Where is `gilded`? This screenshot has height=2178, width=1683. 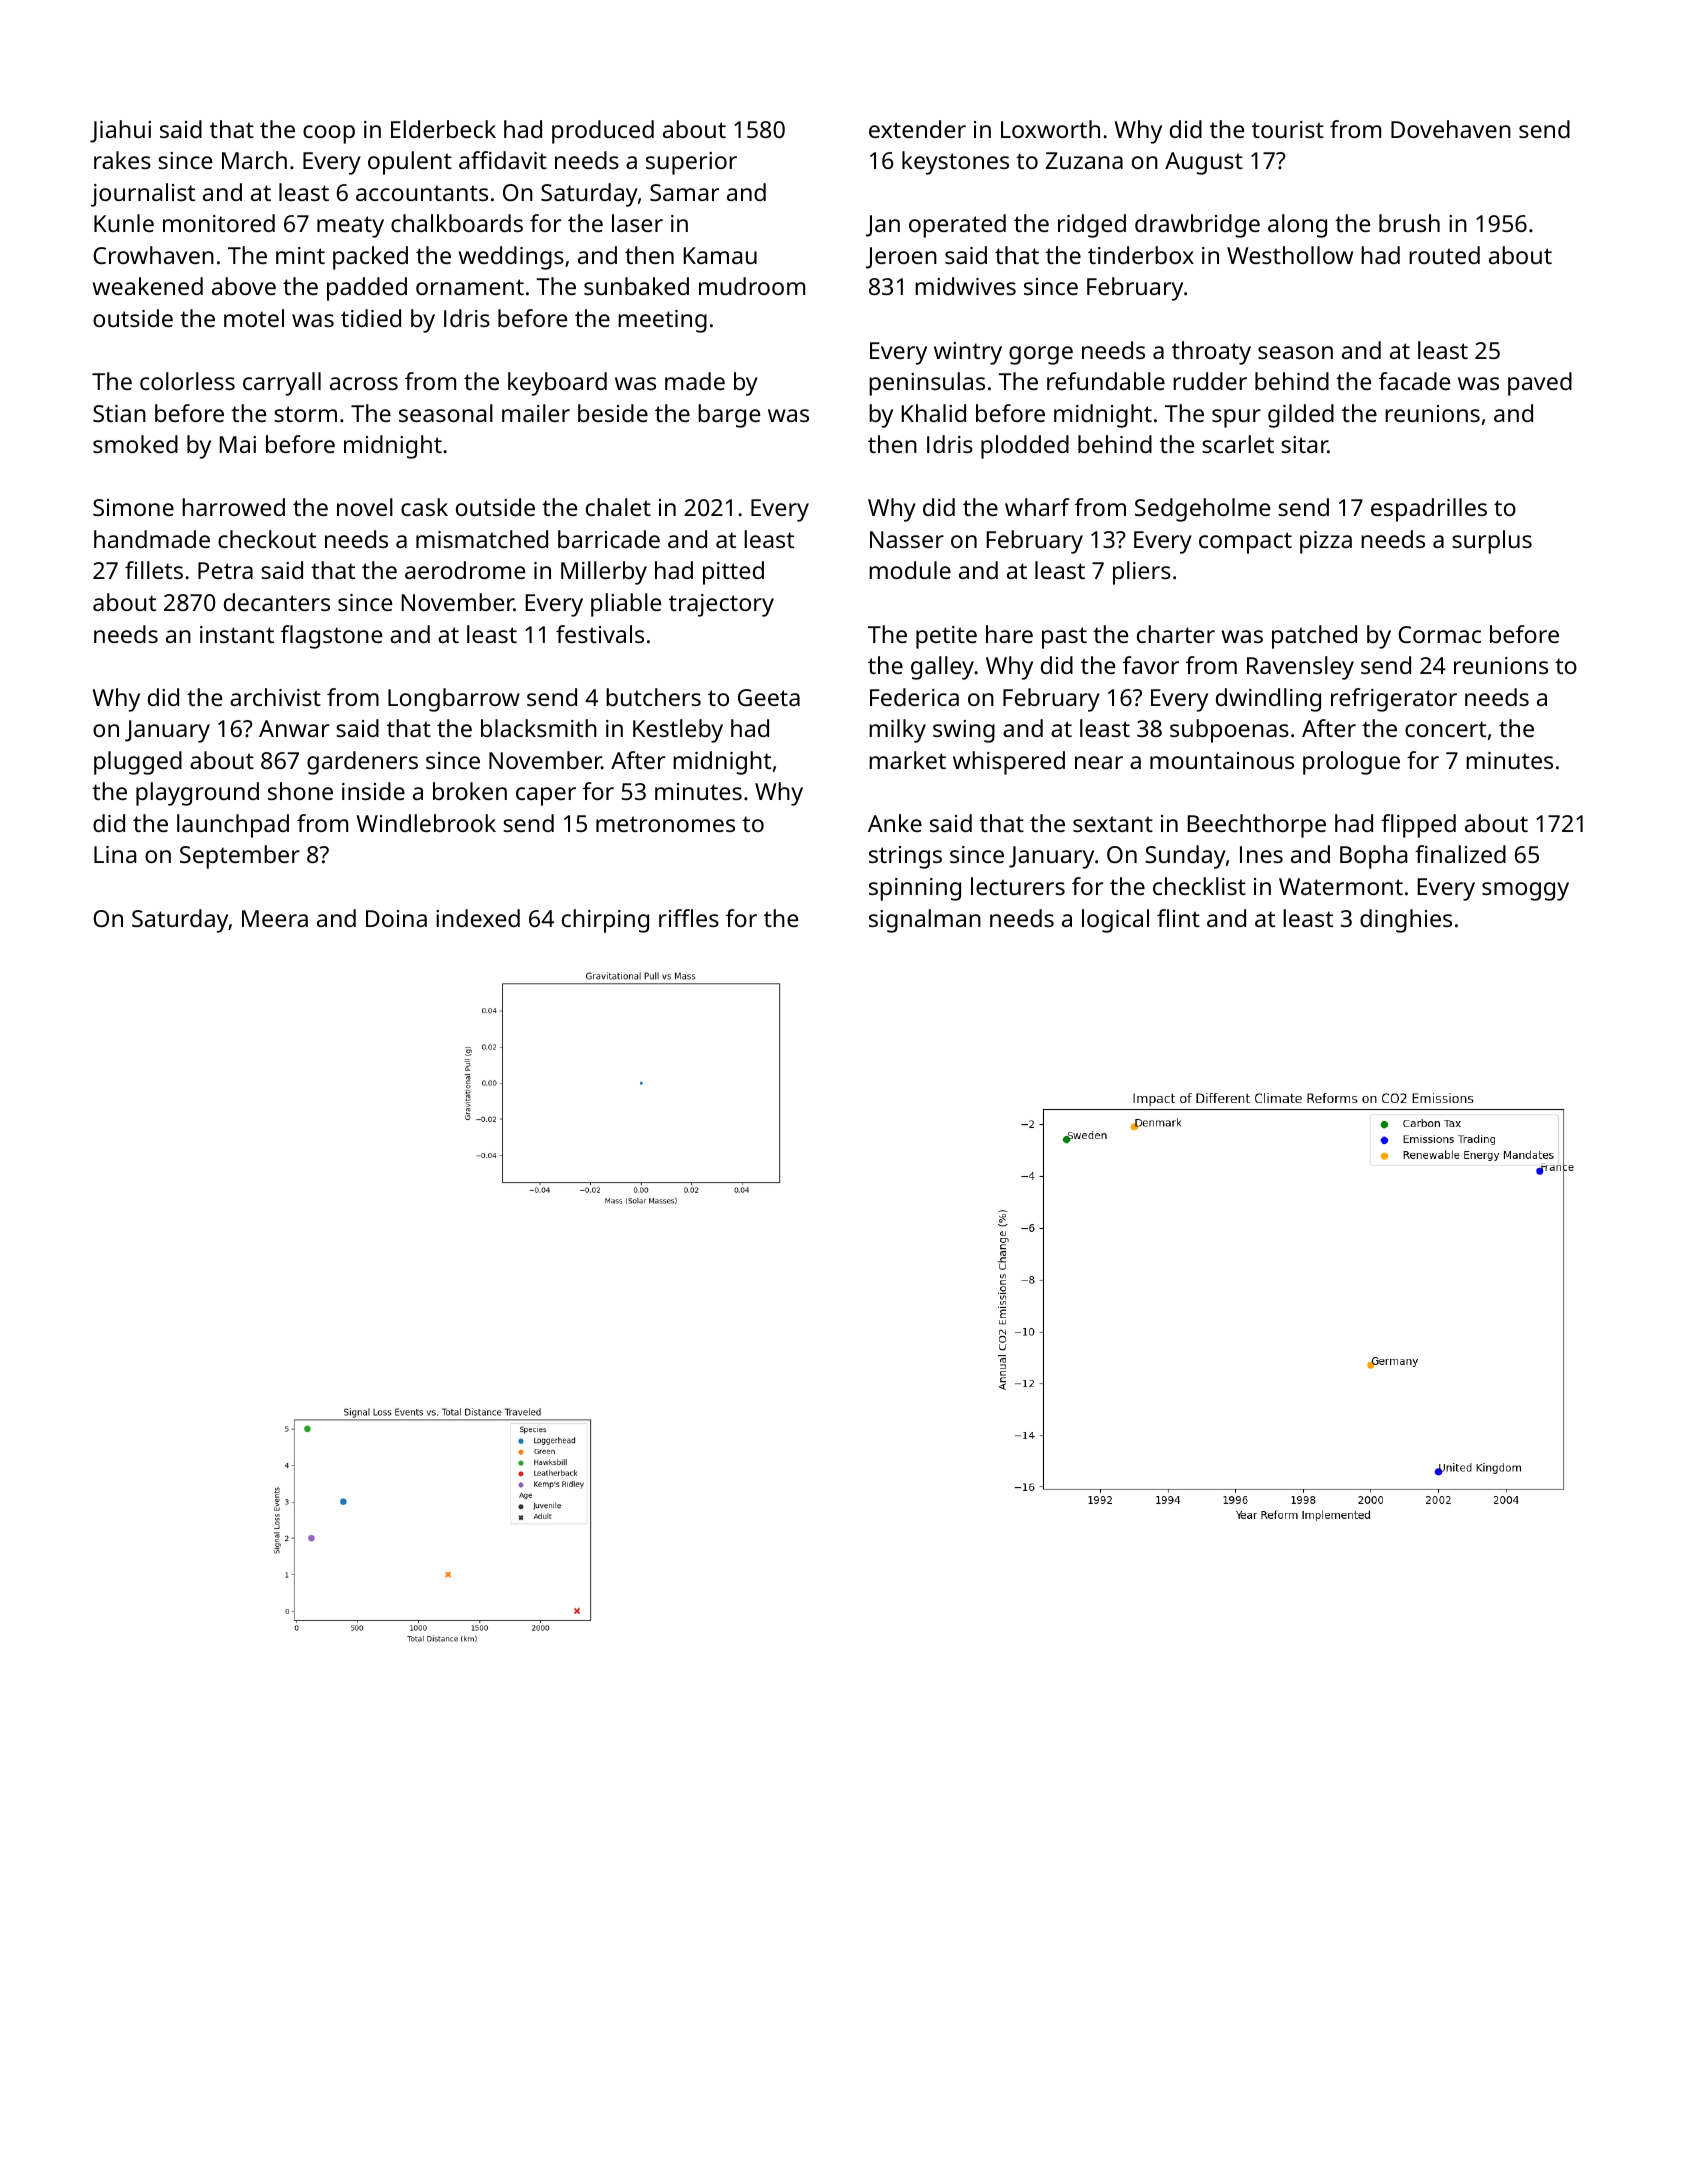
gilded is located at coordinates (1301, 416).
